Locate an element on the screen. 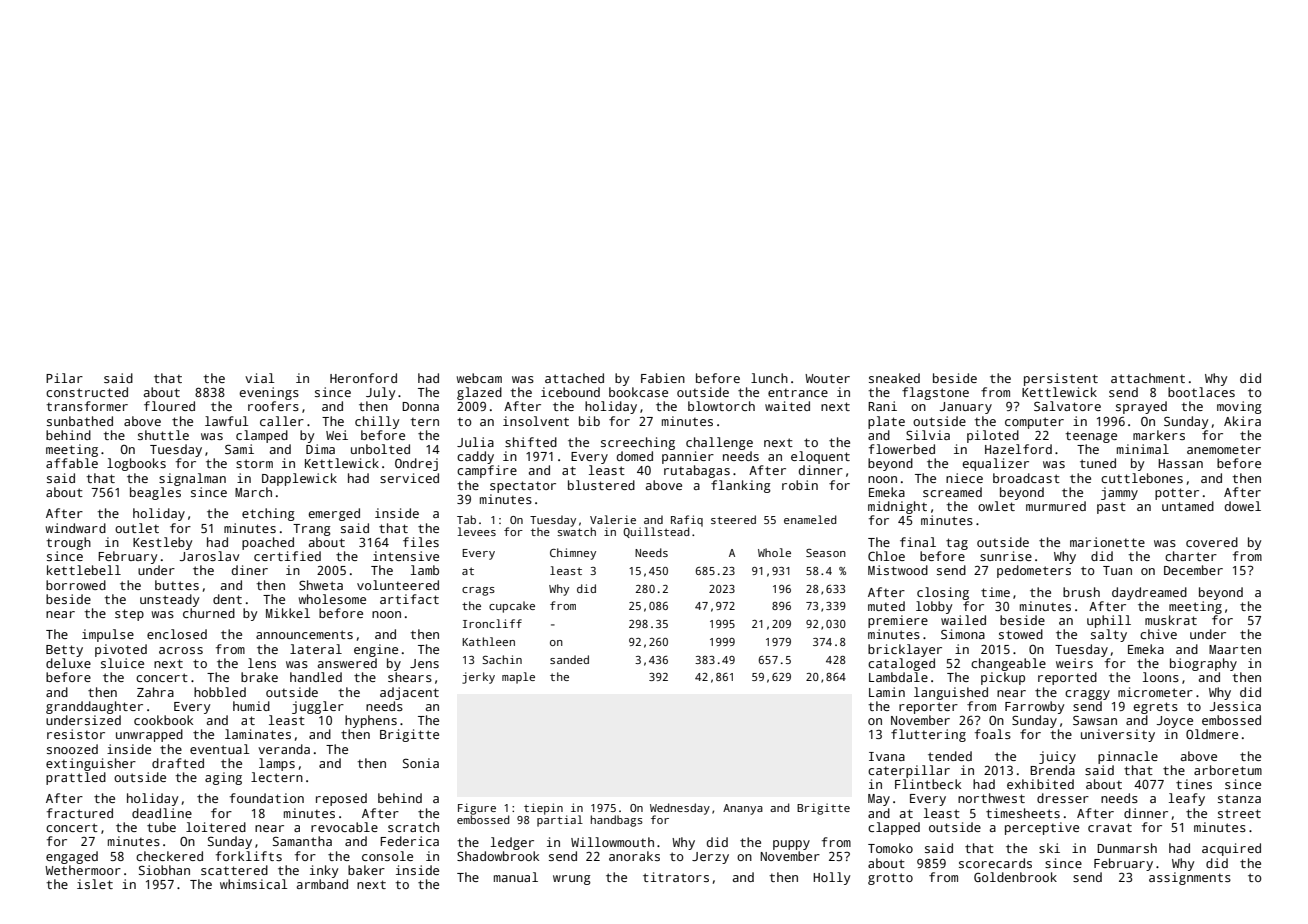 This screenshot has width=1308, height=924. whimsical is located at coordinates (254, 884).
